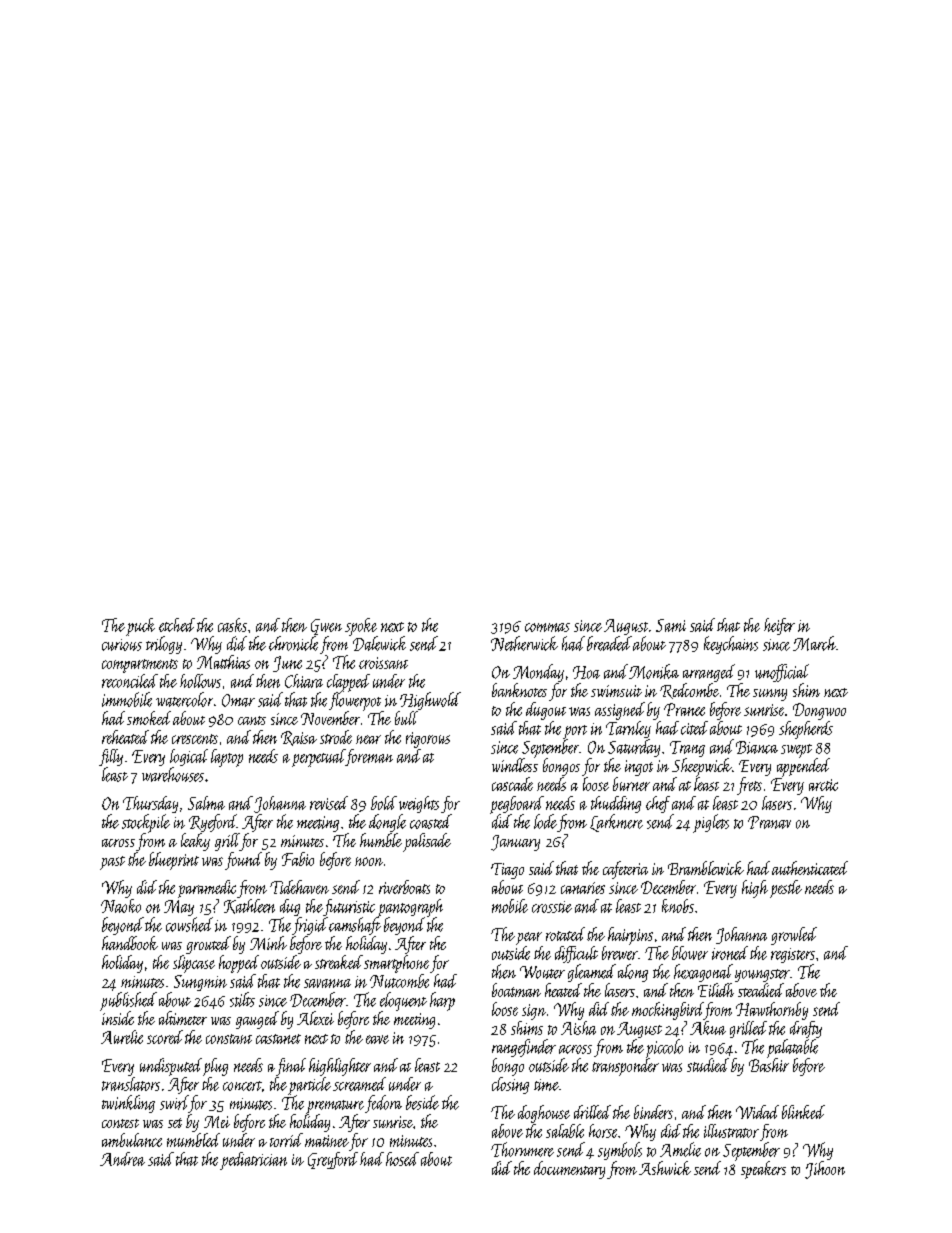 Image resolution: width=952 pixels, height=1233 pixels. What do you see at coordinates (763, 1170) in the screenshot?
I see `speakers` at bounding box center [763, 1170].
